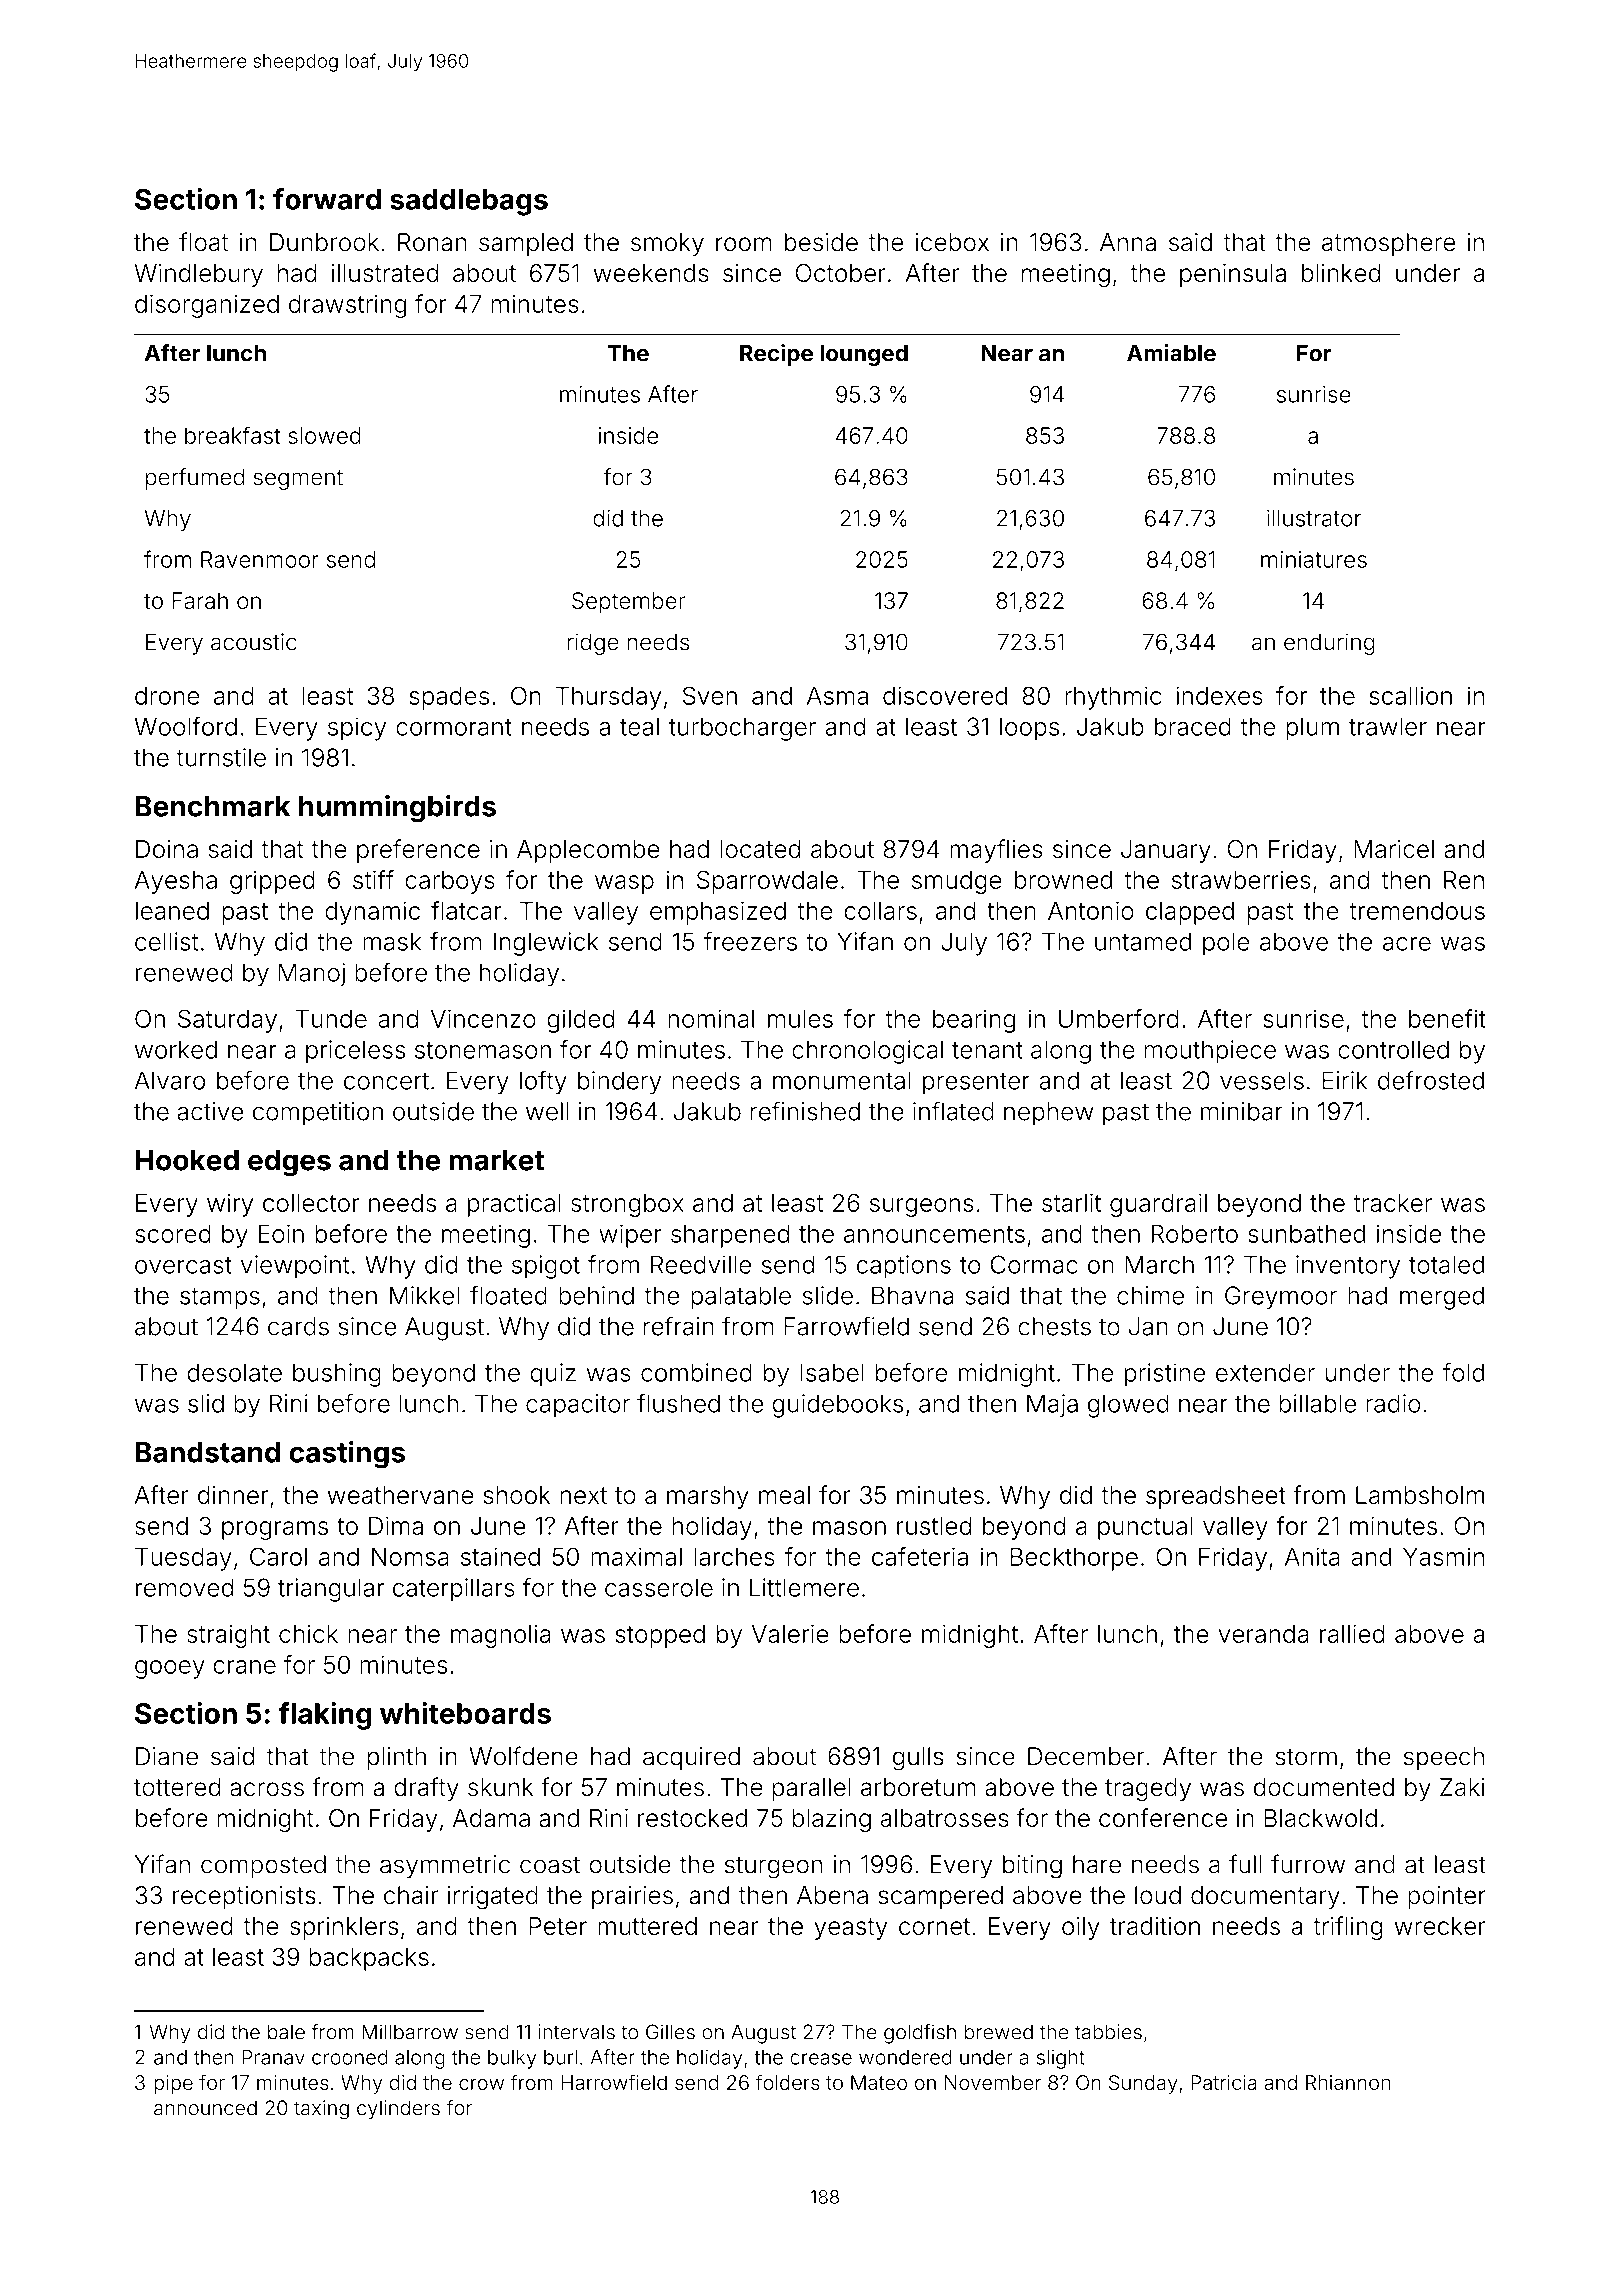 Image resolution: width=1620 pixels, height=2292 pixels. Describe the element at coordinates (1158, 1205) in the document. I see `guardrail` at that location.
